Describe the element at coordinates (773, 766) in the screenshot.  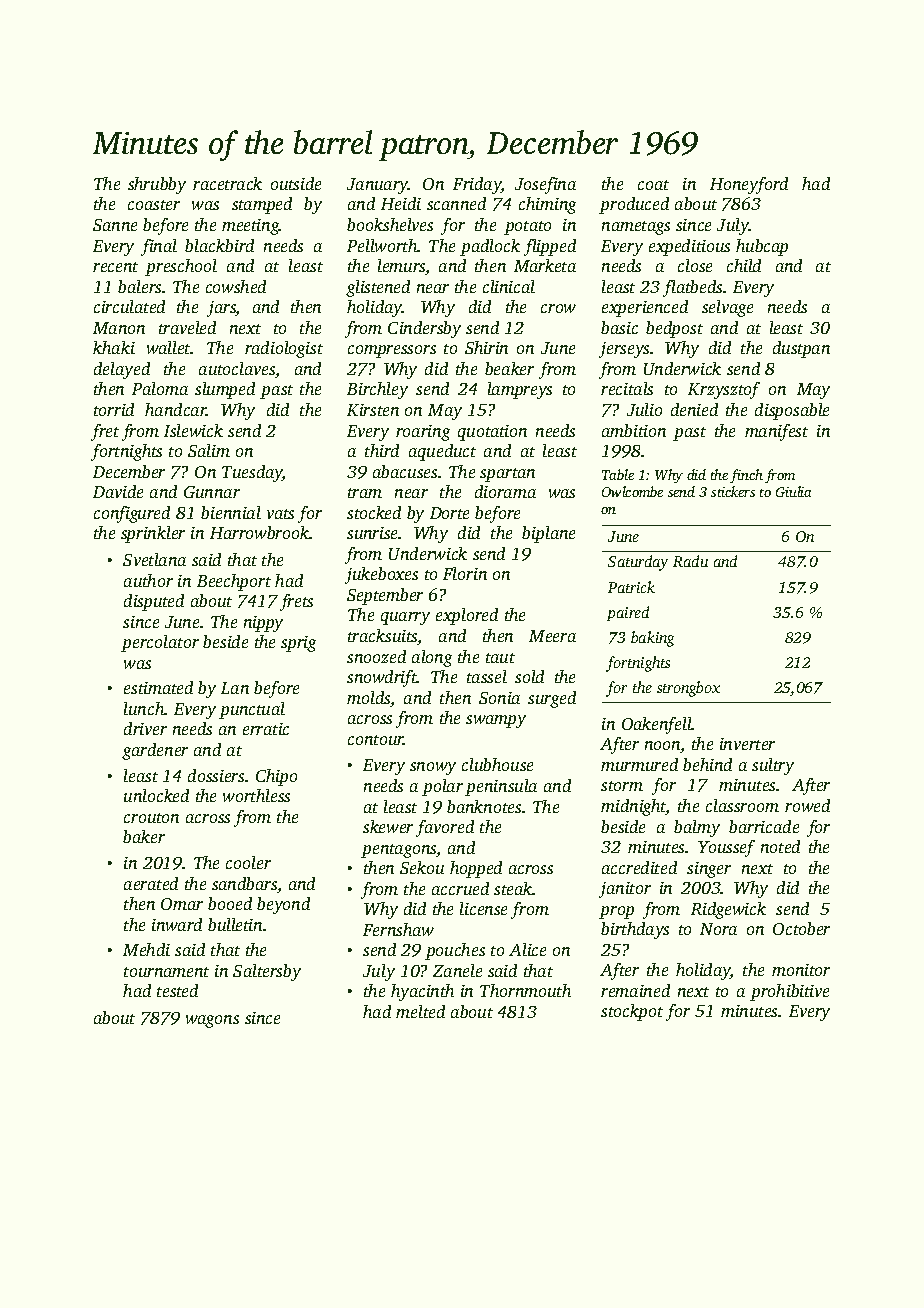
I see `sultry` at that location.
